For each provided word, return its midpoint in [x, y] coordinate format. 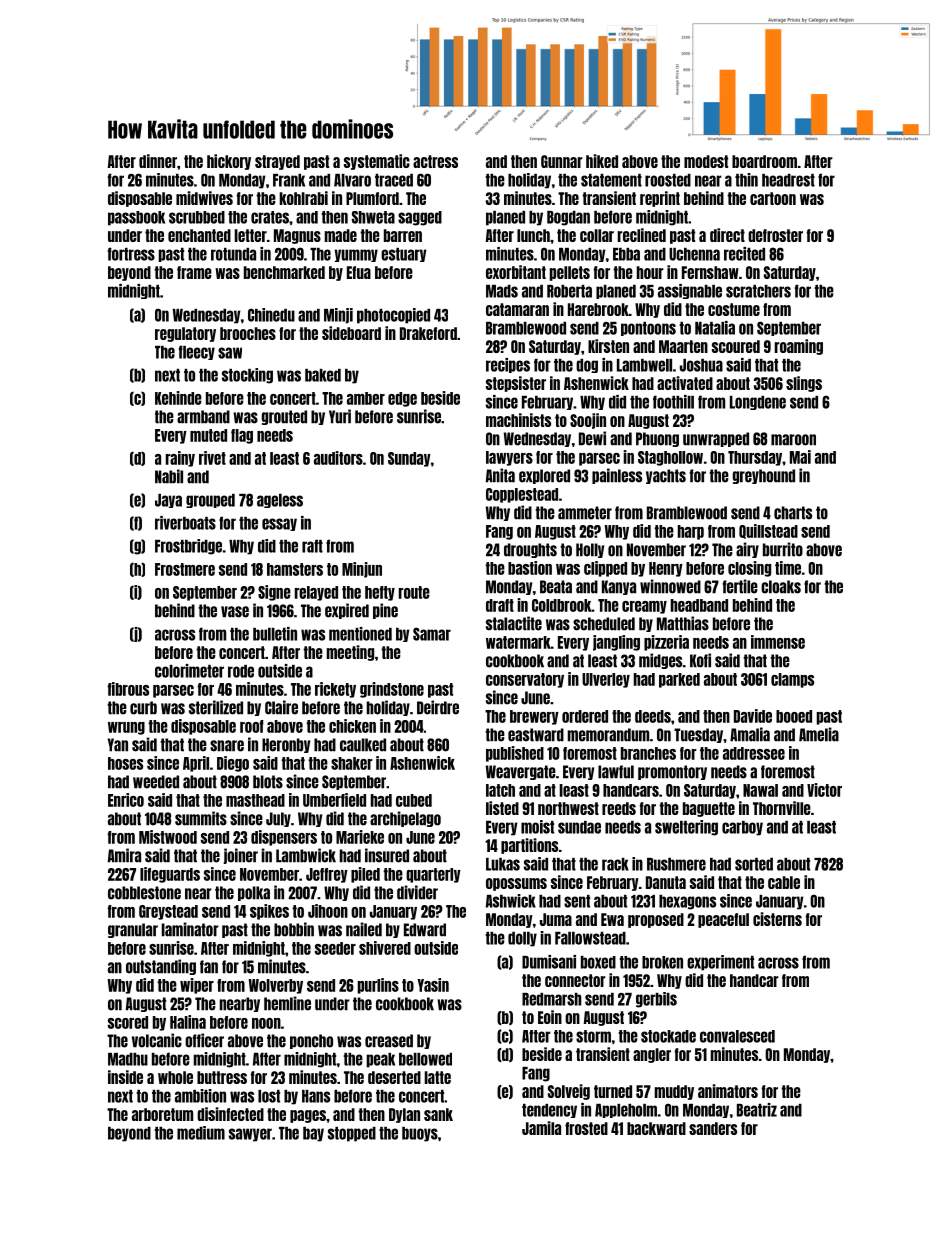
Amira [124, 855]
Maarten [683, 346]
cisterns [777, 919]
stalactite [514, 623]
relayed [316, 593]
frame [194, 272]
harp [691, 532]
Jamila [541, 1128]
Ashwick [511, 901]
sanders [713, 1128]
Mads [502, 291]
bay [313, 1134]
